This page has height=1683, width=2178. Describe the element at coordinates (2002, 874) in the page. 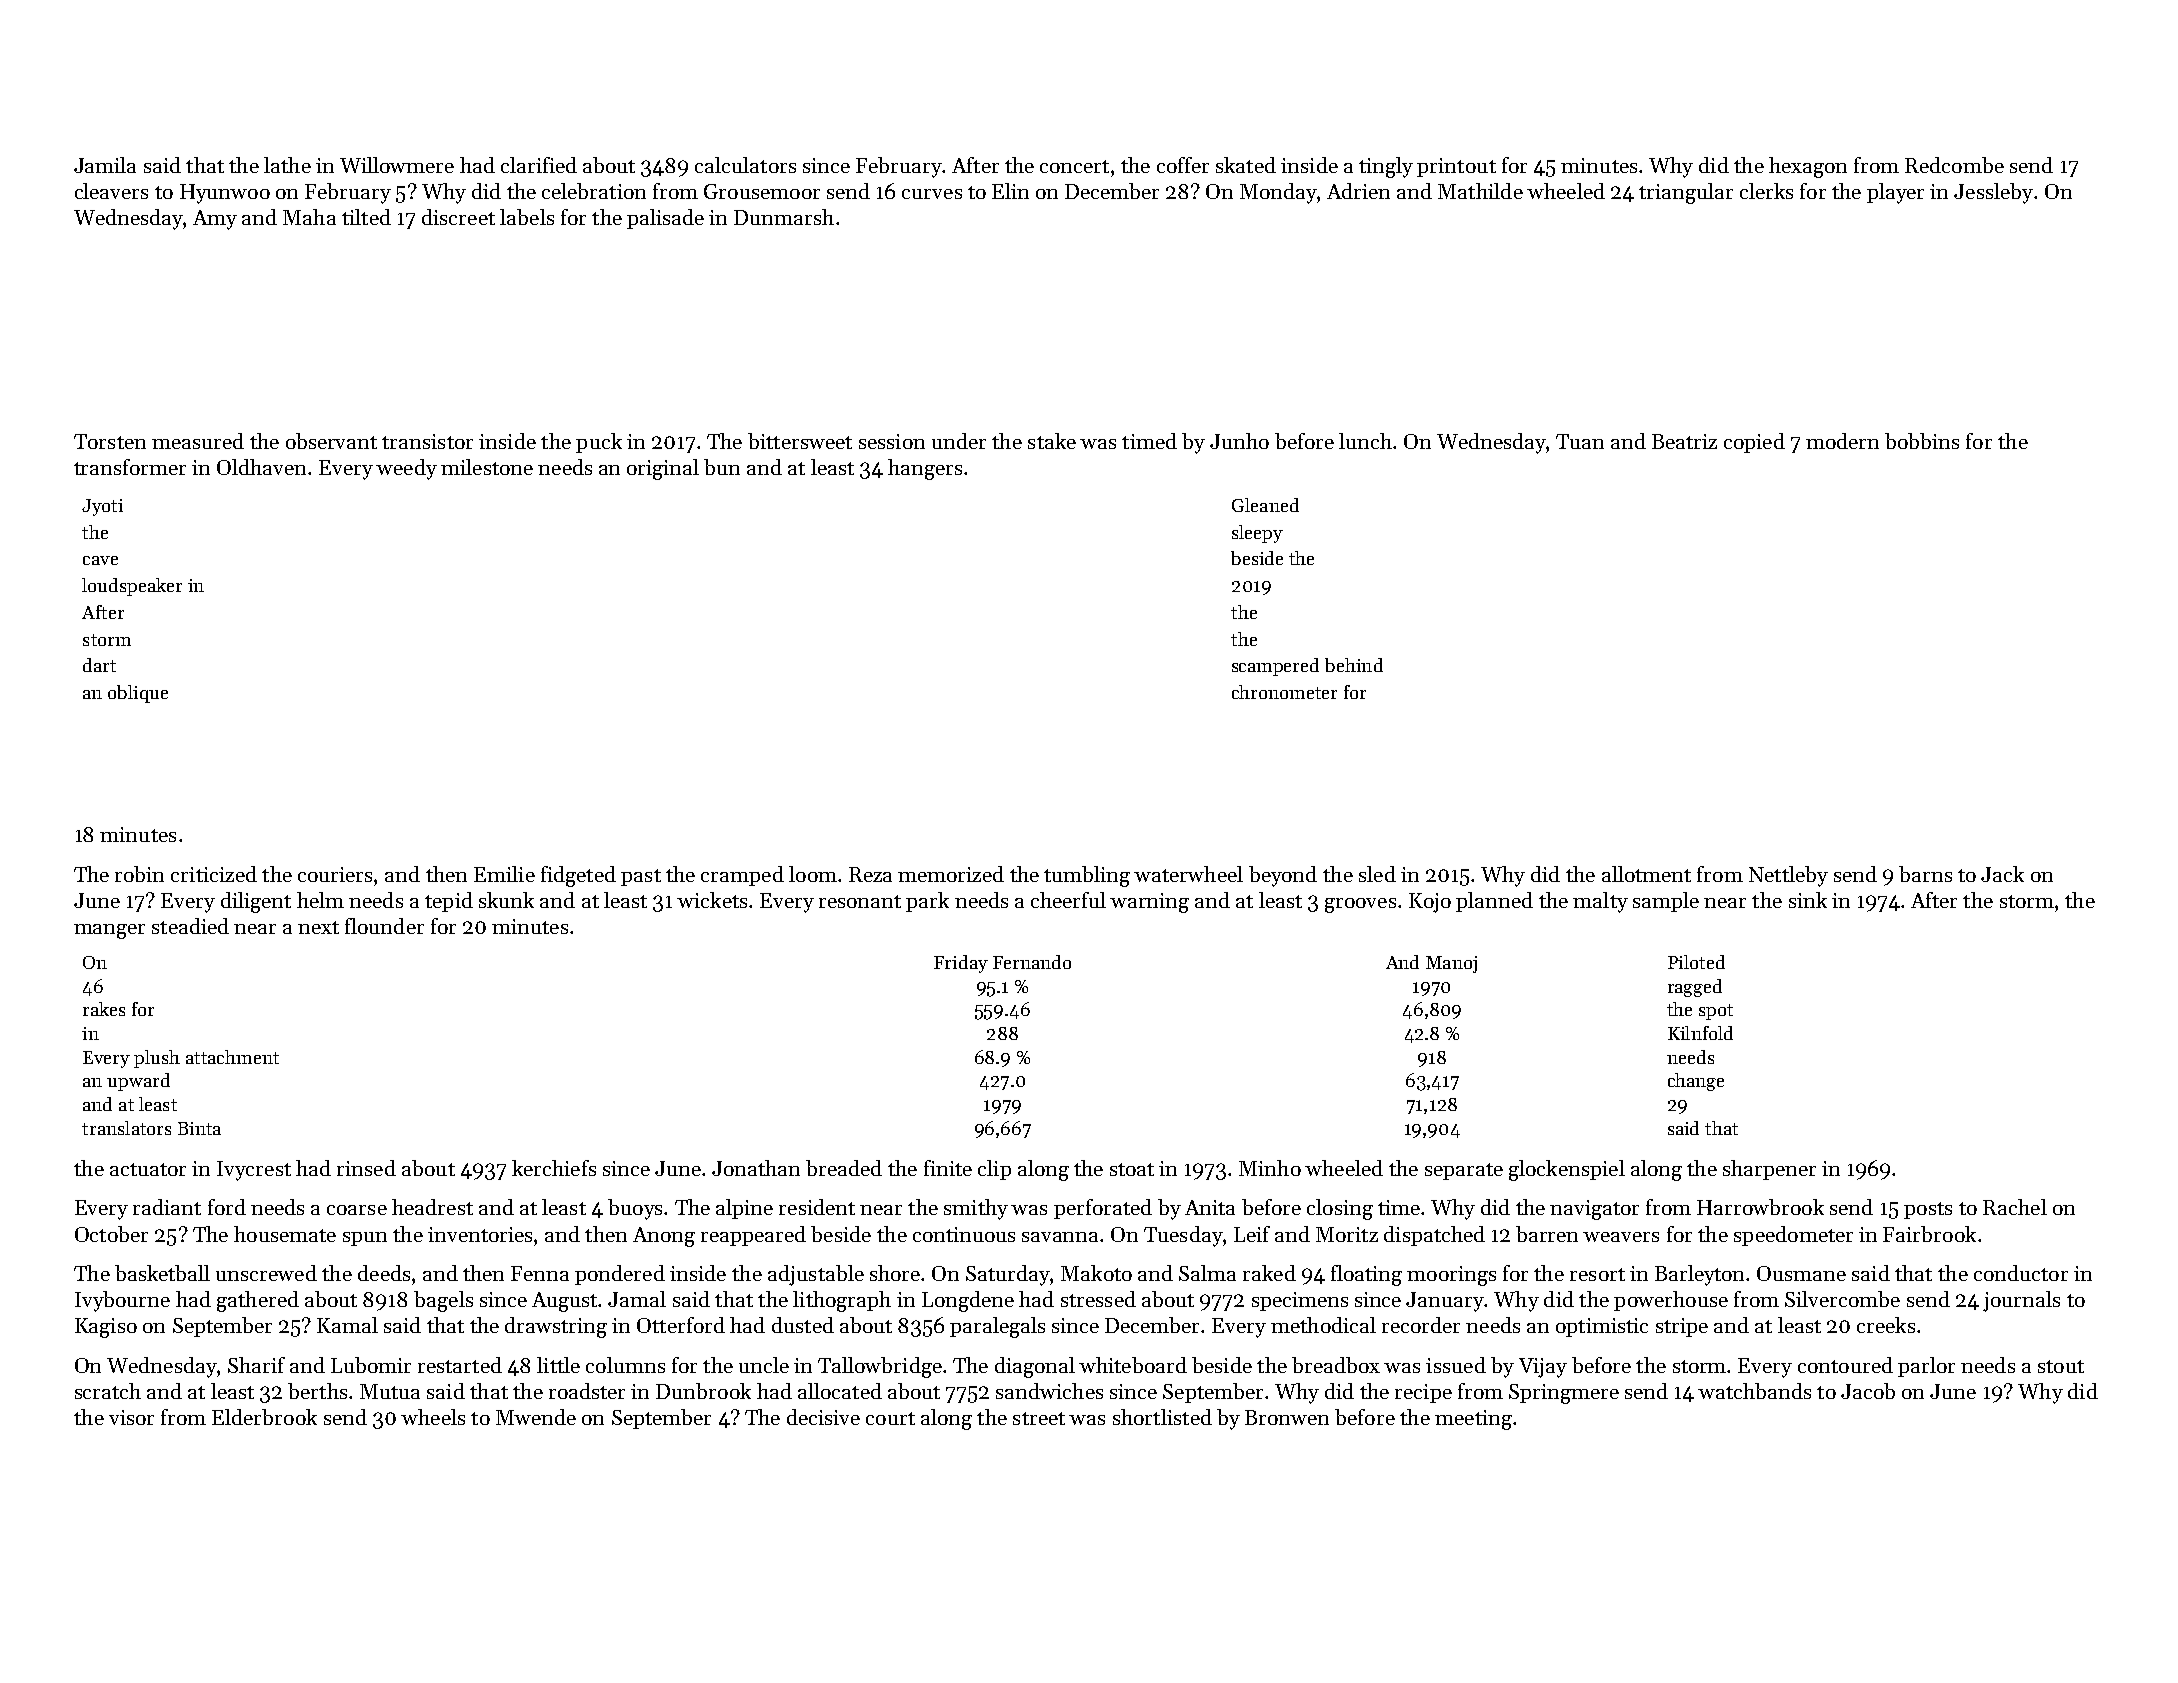

I see `Jack` at that location.
